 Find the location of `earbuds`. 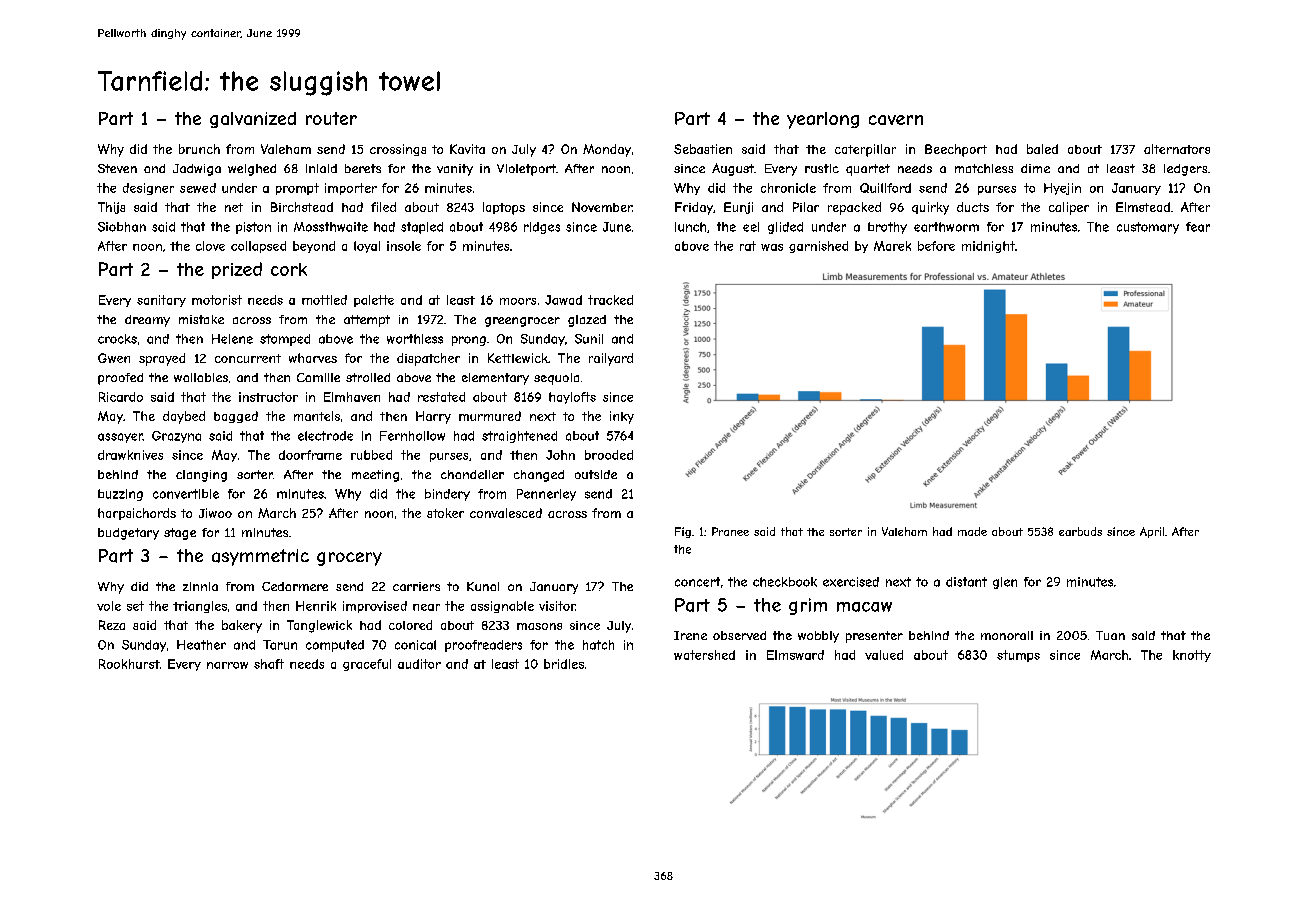

earbuds is located at coordinates (1080, 531).
